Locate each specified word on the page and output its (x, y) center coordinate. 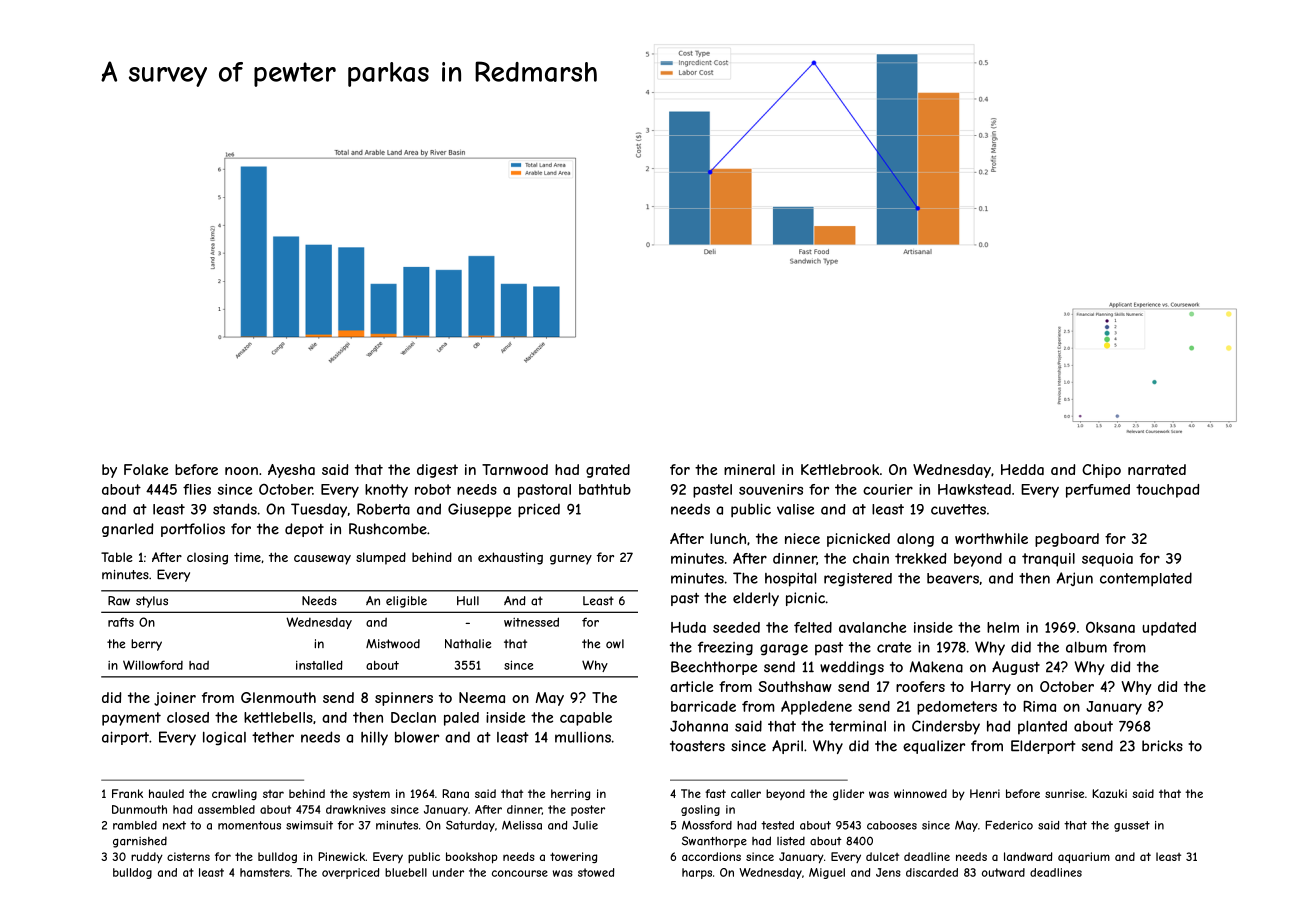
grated (608, 471)
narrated (1157, 469)
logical (224, 739)
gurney (571, 560)
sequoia (1107, 560)
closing (207, 558)
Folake (146, 469)
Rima (1039, 706)
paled (461, 719)
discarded (932, 872)
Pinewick (341, 856)
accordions (711, 856)
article (691, 686)
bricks (1162, 746)
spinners (404, 699)
